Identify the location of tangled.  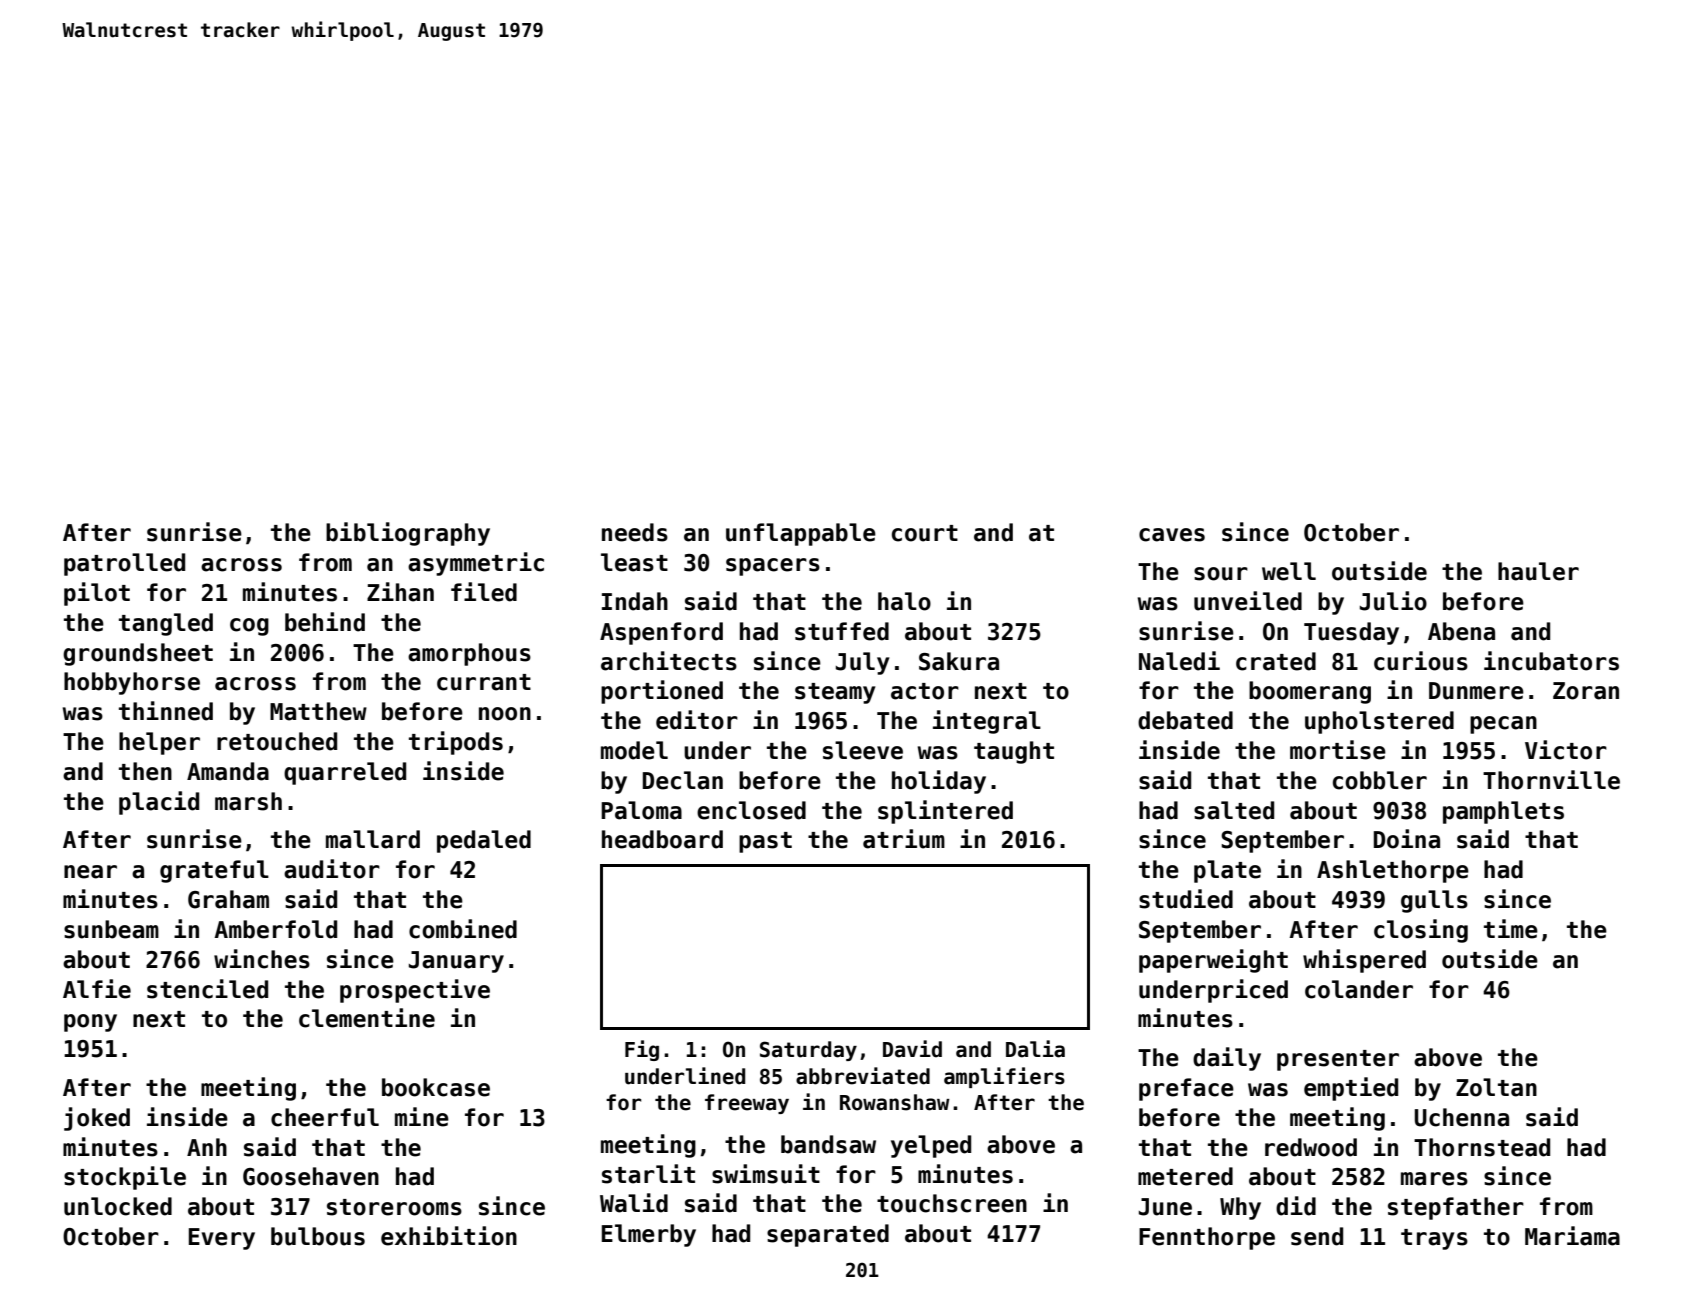
(166, 624).
